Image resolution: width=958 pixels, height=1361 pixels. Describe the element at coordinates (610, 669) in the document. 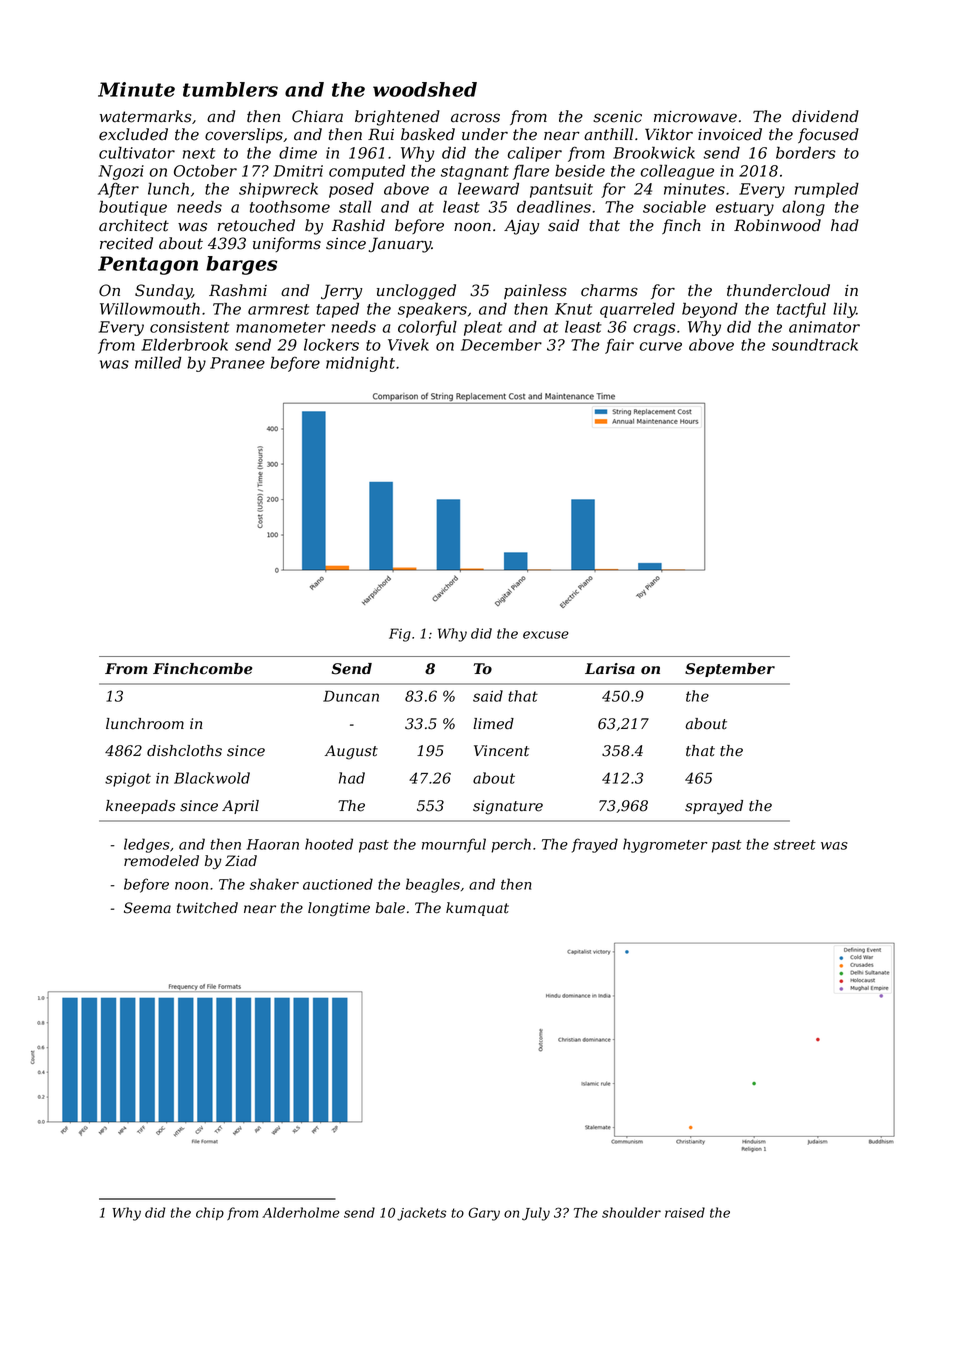

I see `Larisa` at that location.
